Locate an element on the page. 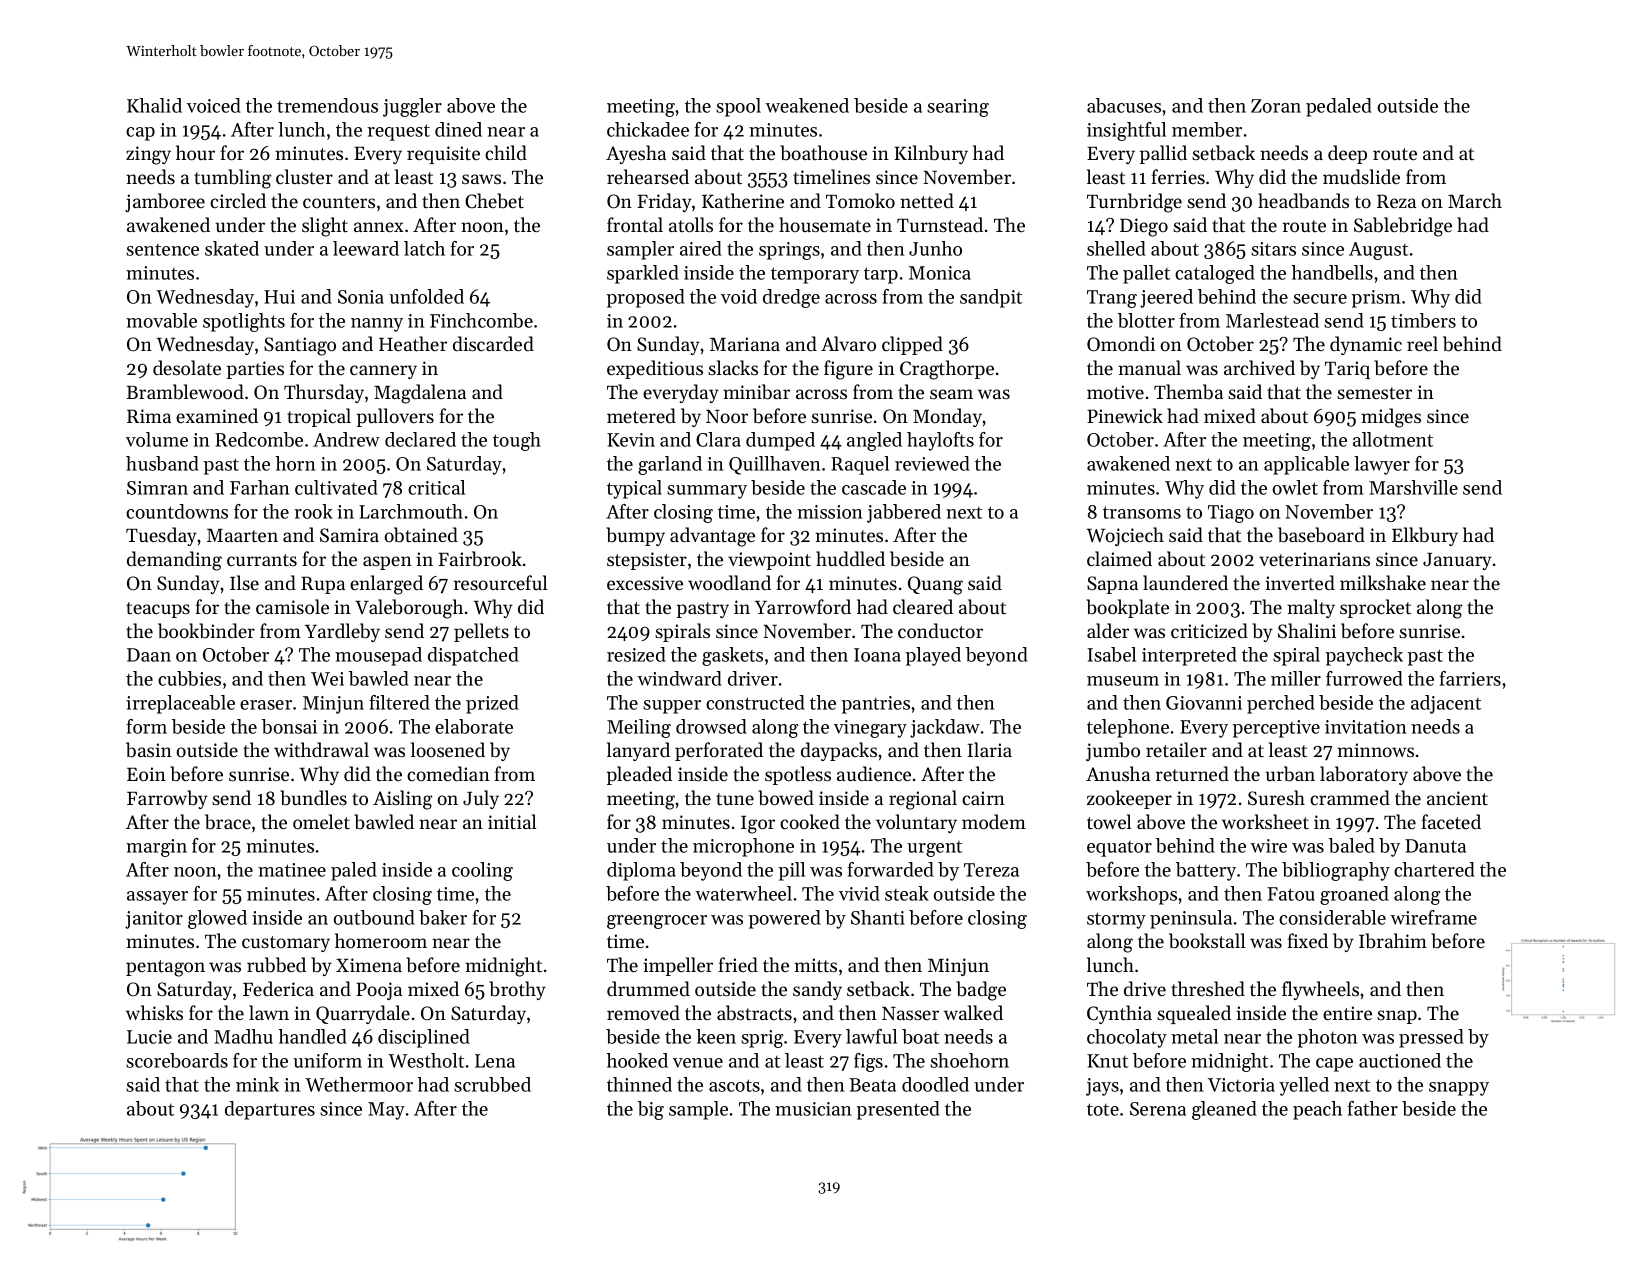 The image size is (1636, 1264). Ilaria is located at coordinates (989, 749).
